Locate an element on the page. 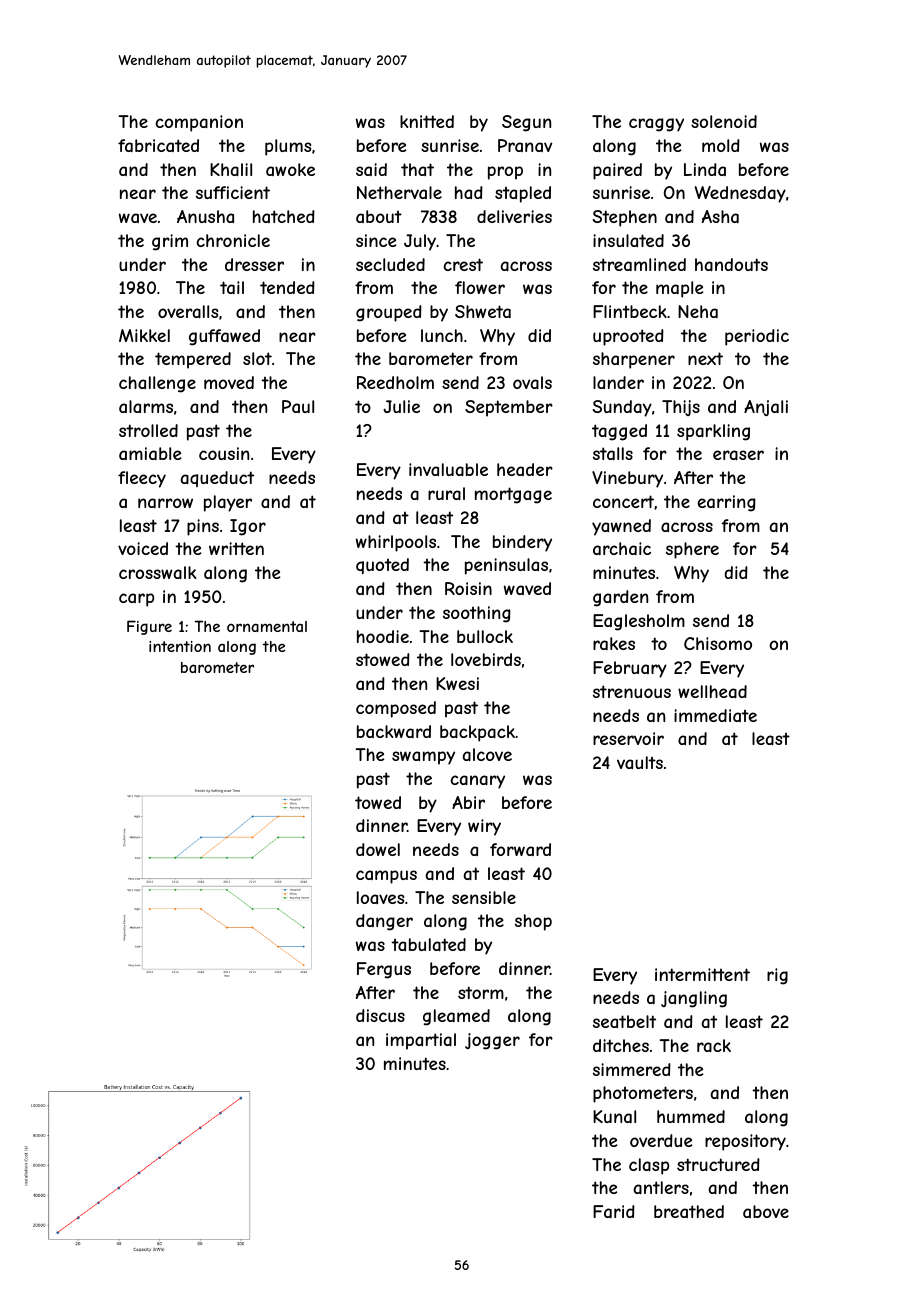 Image resolution: width=908 pixels, height=1316 pixels. fabricated is located at coordinates (158, 145).
